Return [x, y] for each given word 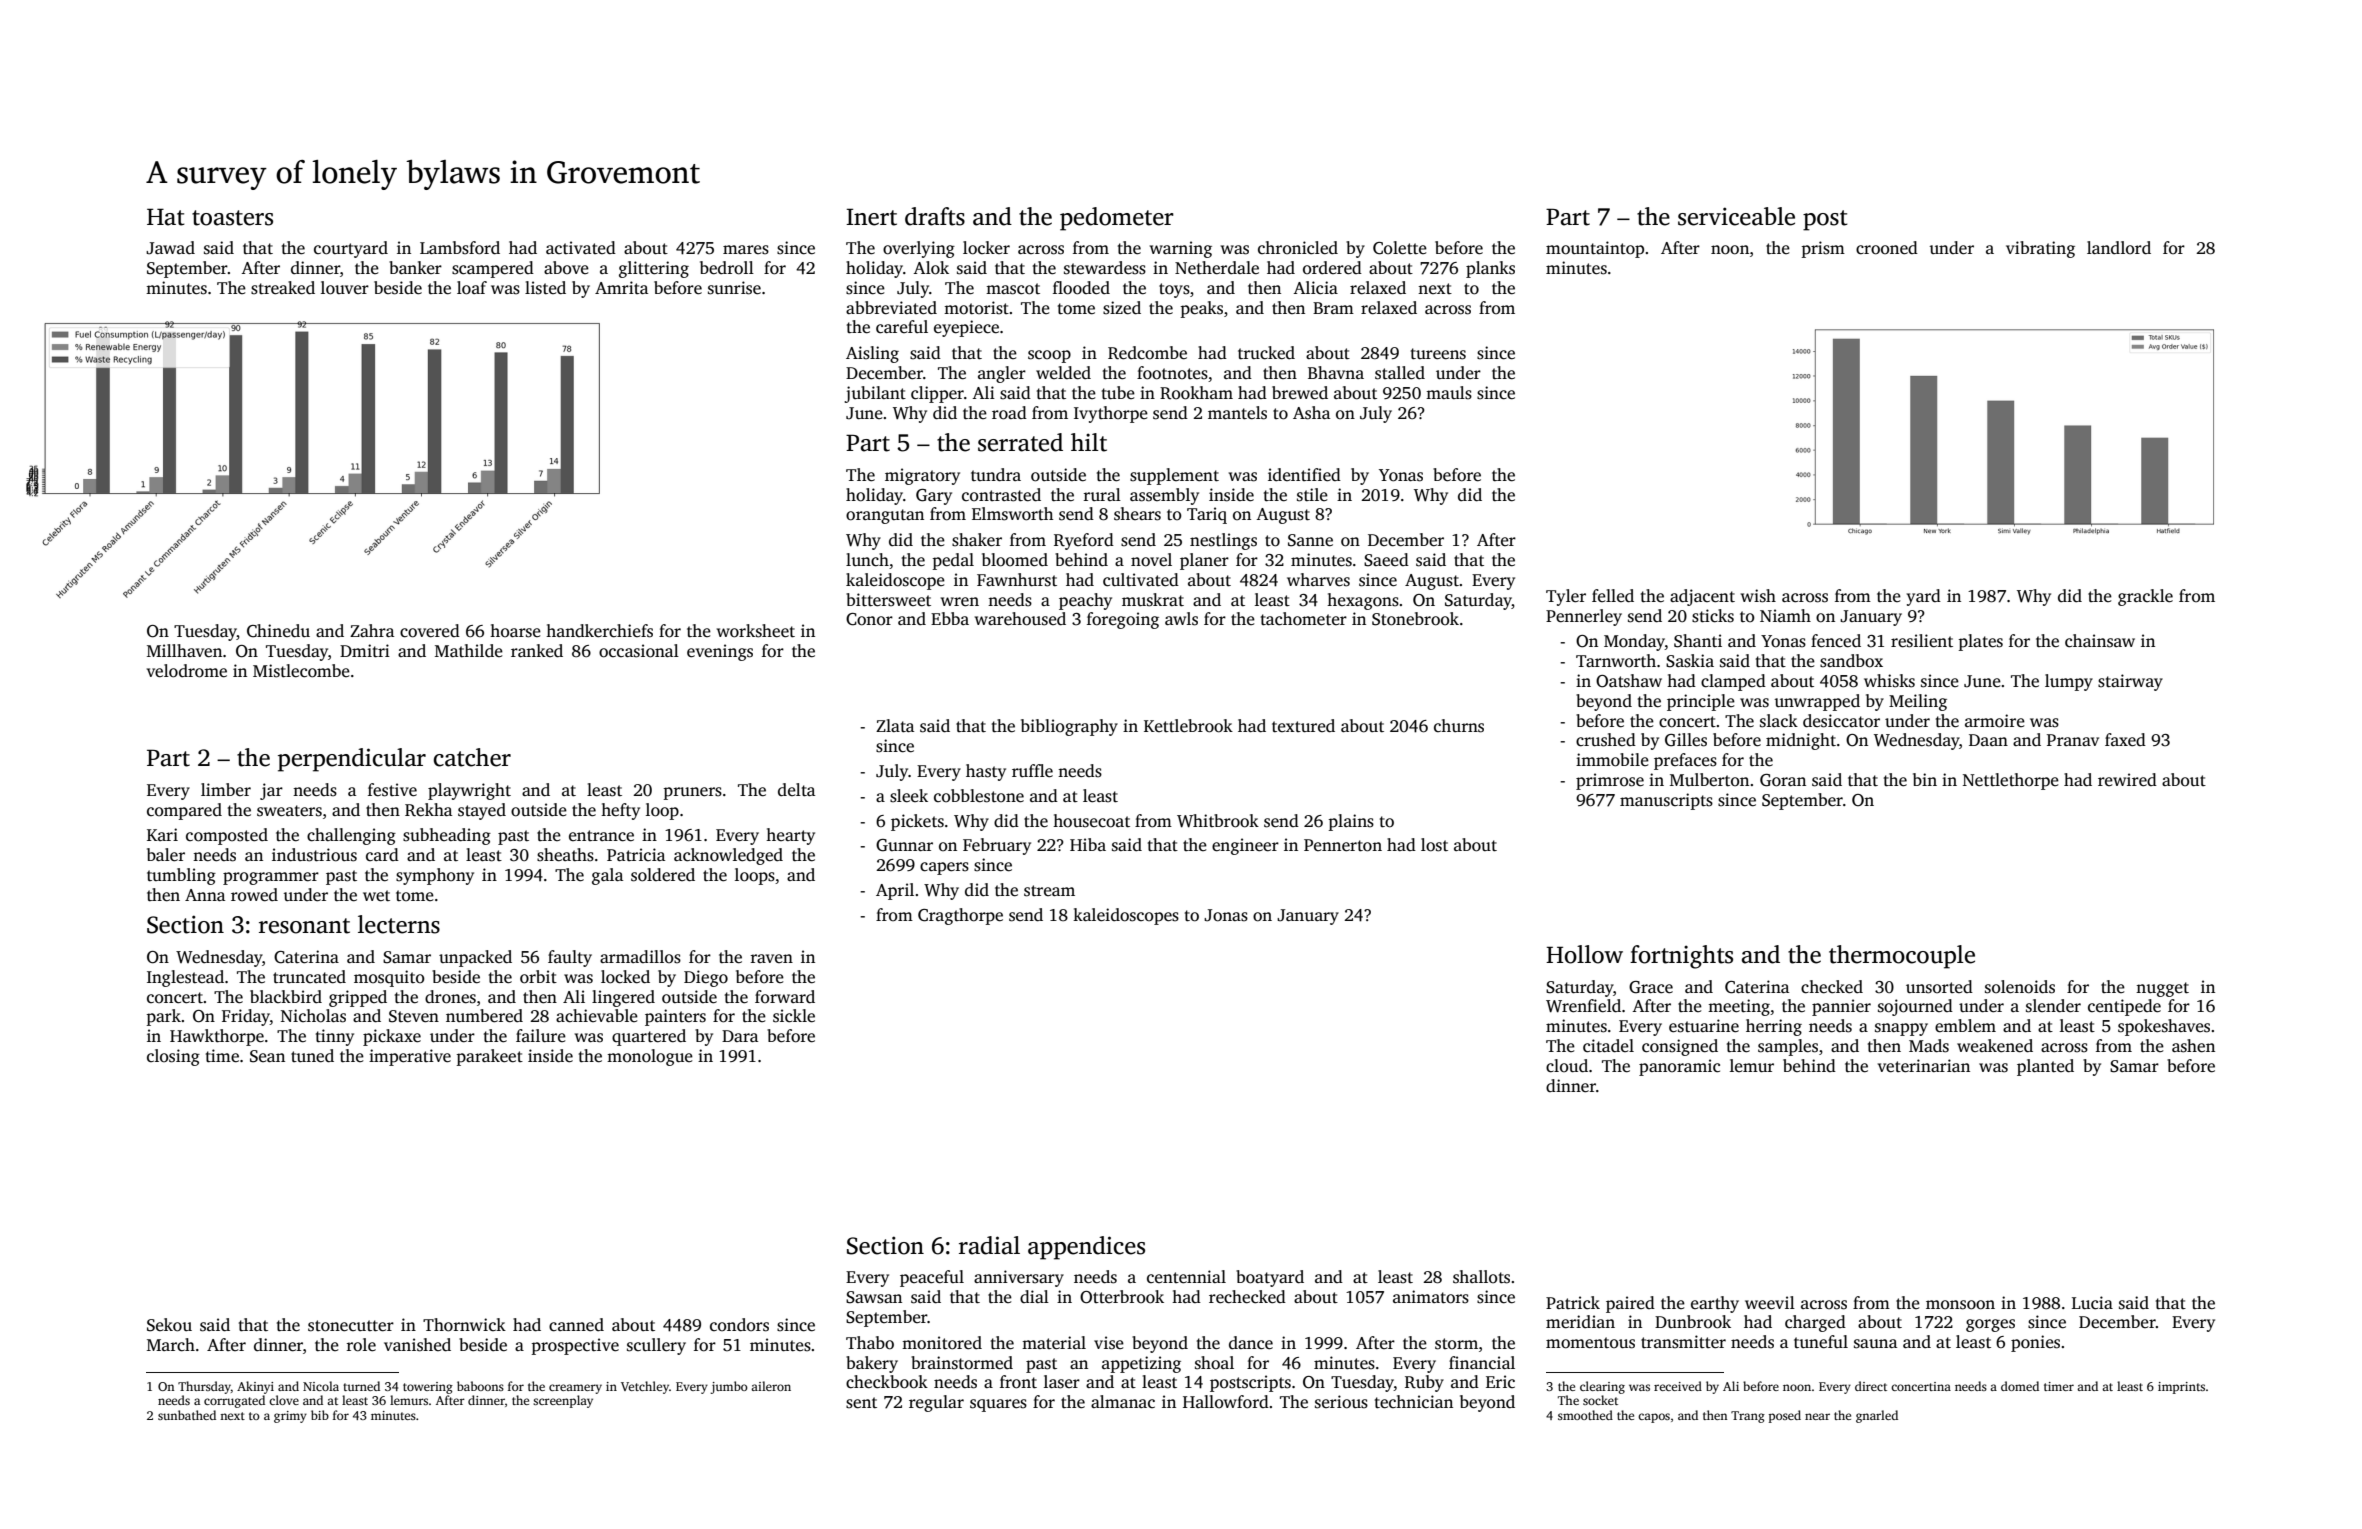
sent [861, 1403]
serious [1341, 1402]
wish [1758, 596]
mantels [1237, 413]
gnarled [1877, 1416]
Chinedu [278, 631]
